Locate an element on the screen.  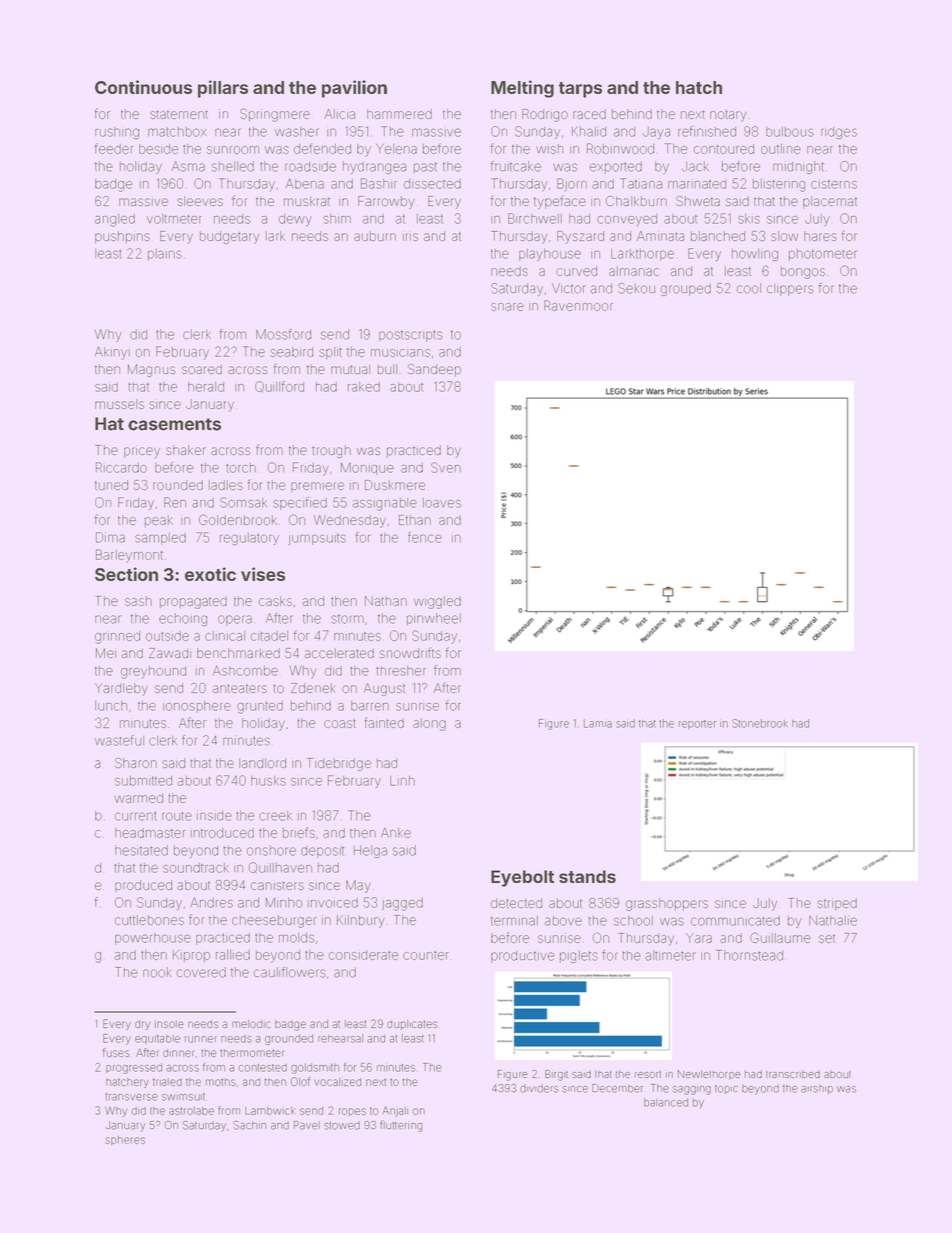
contoured is located at coordinates (724, 149).
